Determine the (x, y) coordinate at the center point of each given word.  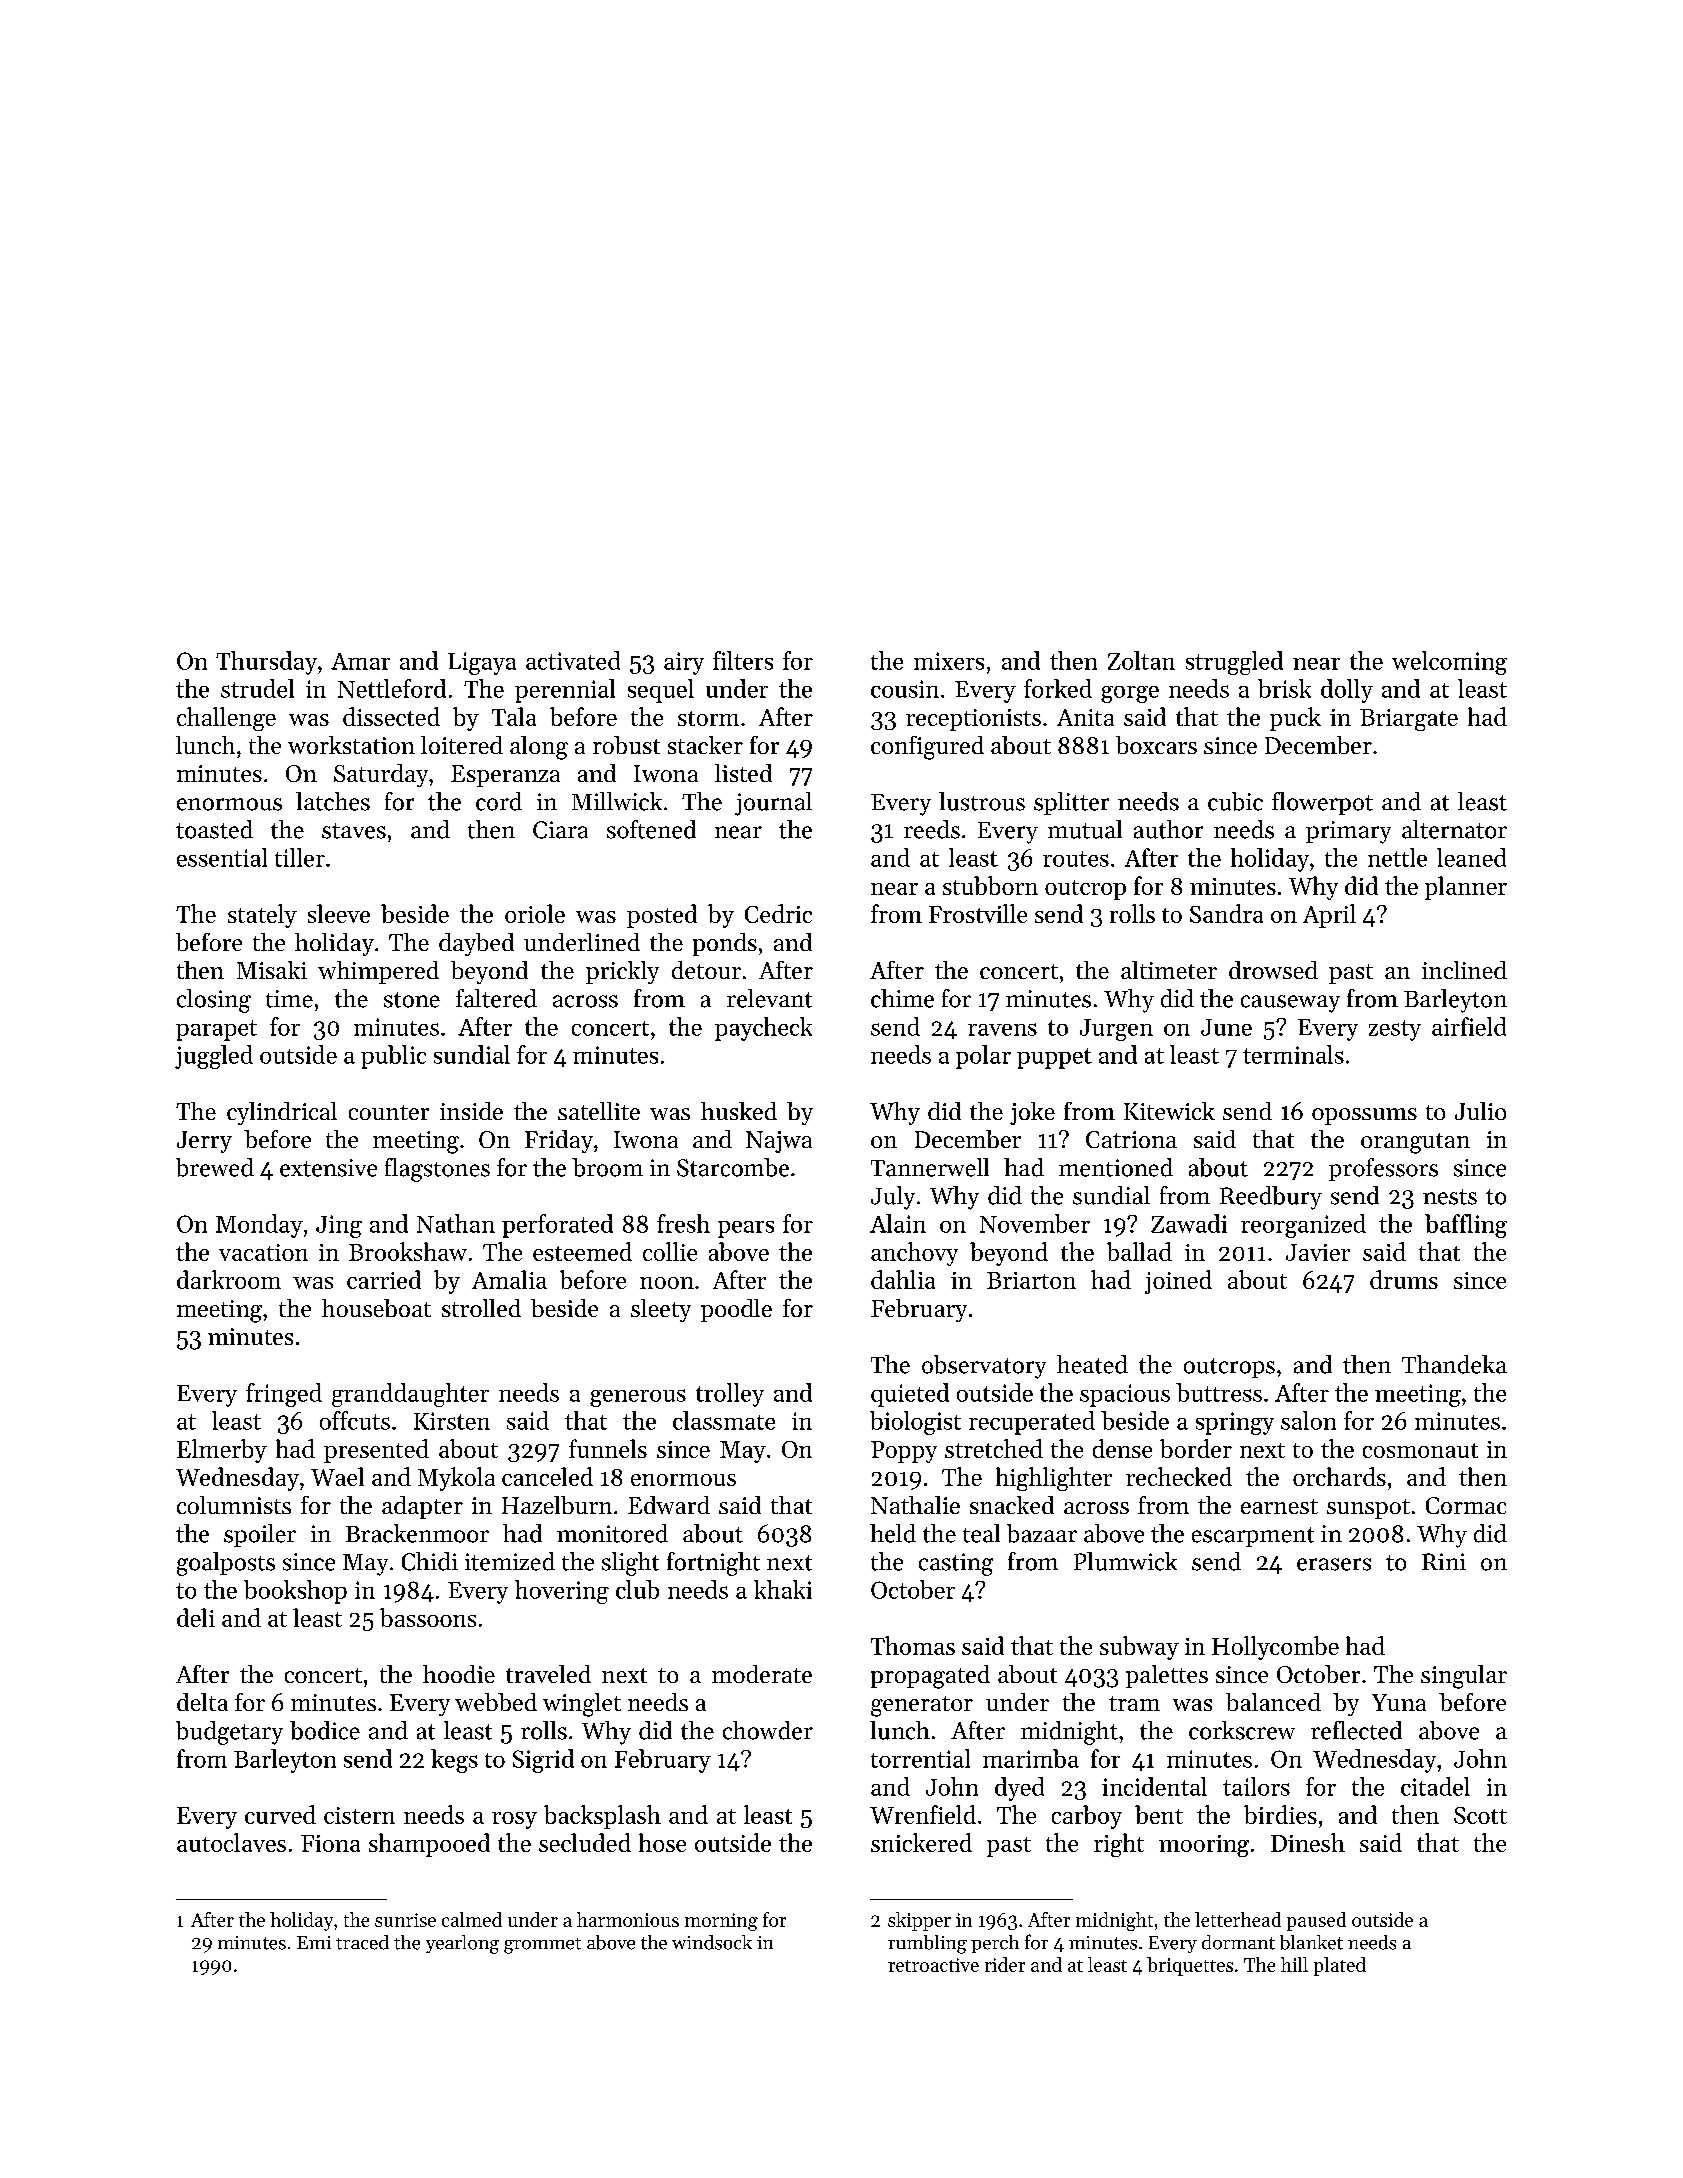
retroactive (933, 1965)
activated (573, 660)
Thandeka (1454, 1364)
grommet (542, 1946)
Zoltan (1141, 660)
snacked (1012, 1505)
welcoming (1449, 663)
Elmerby (222, 1451)
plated (1340, 1966)
